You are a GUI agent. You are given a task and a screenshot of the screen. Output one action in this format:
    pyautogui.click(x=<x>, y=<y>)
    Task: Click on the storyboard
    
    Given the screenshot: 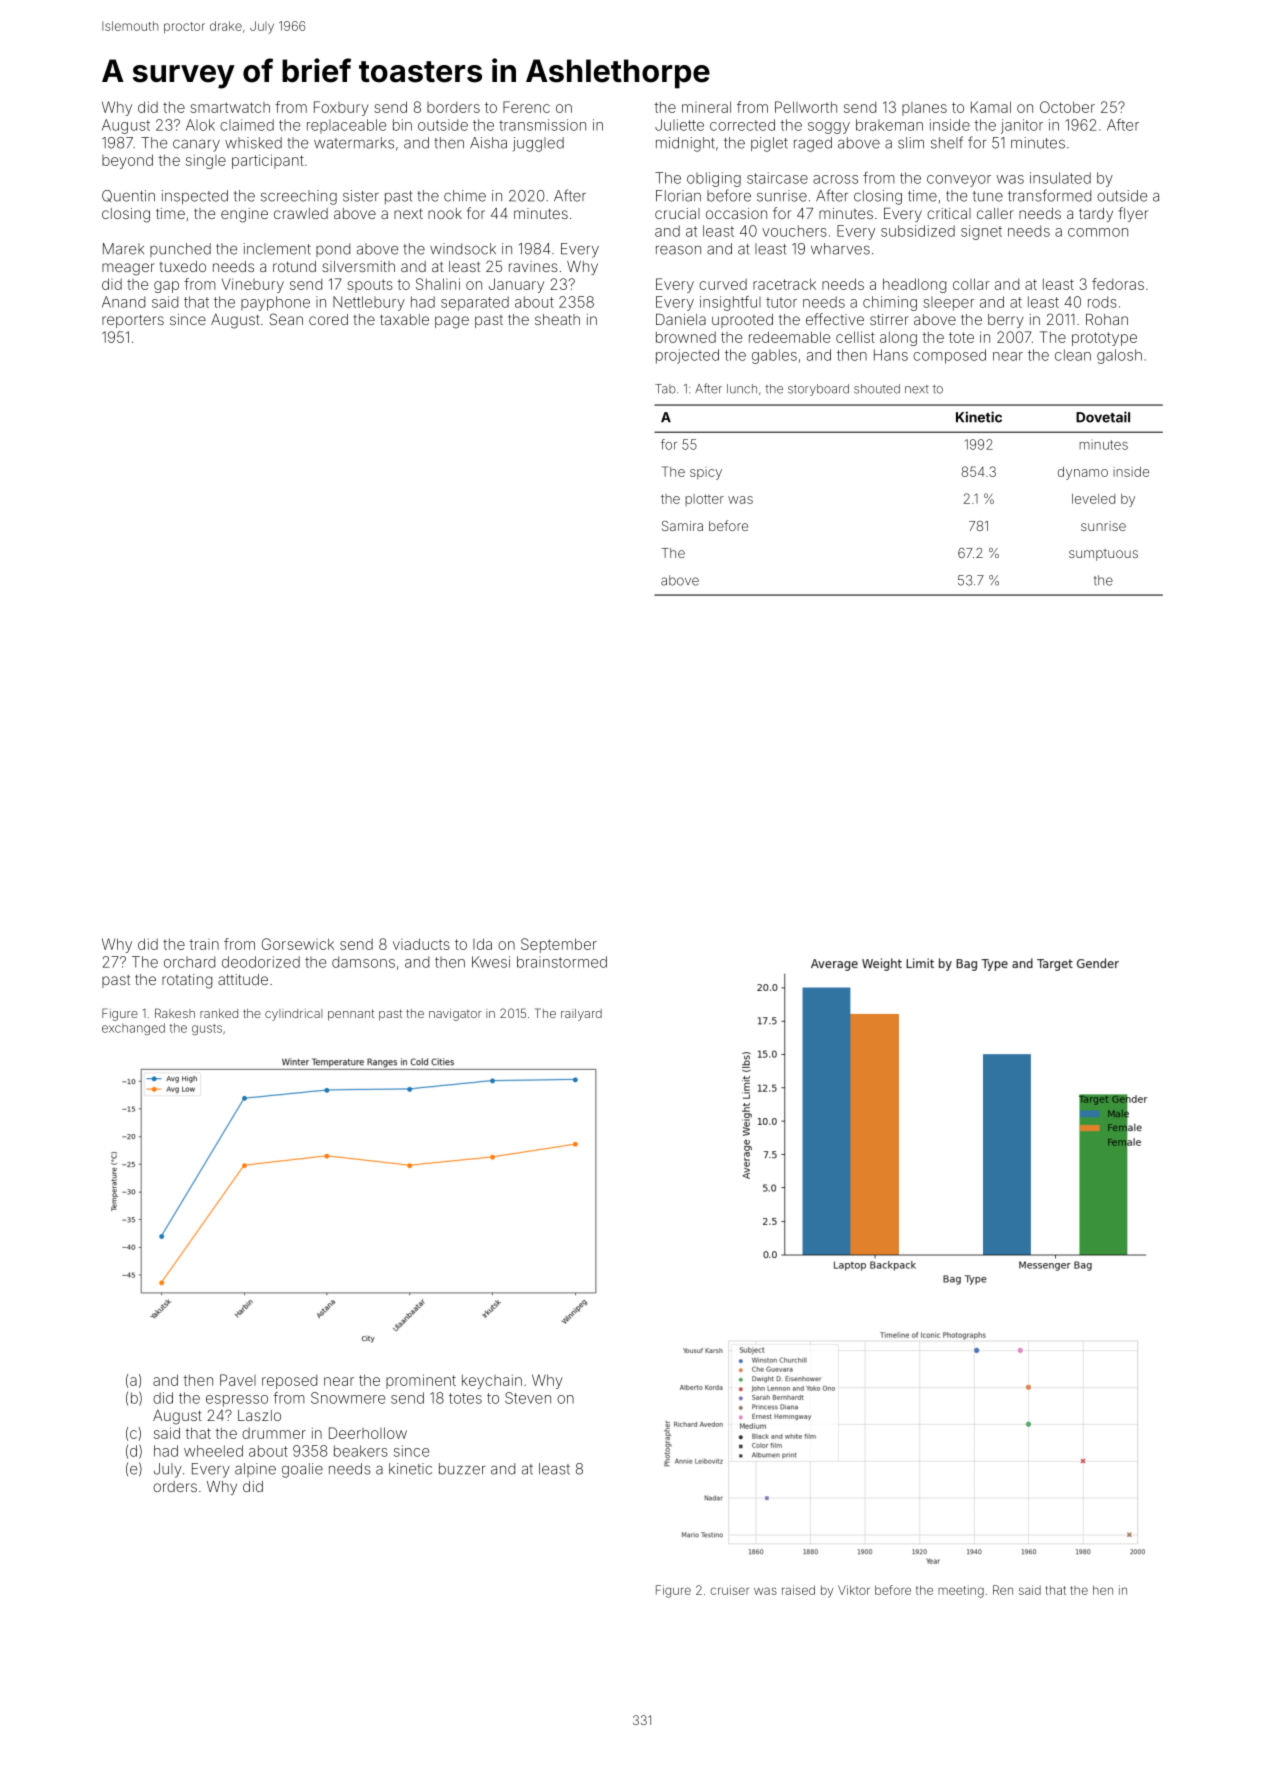 What is the action you would take?
    pyautogui.click(x=818, y=390)
